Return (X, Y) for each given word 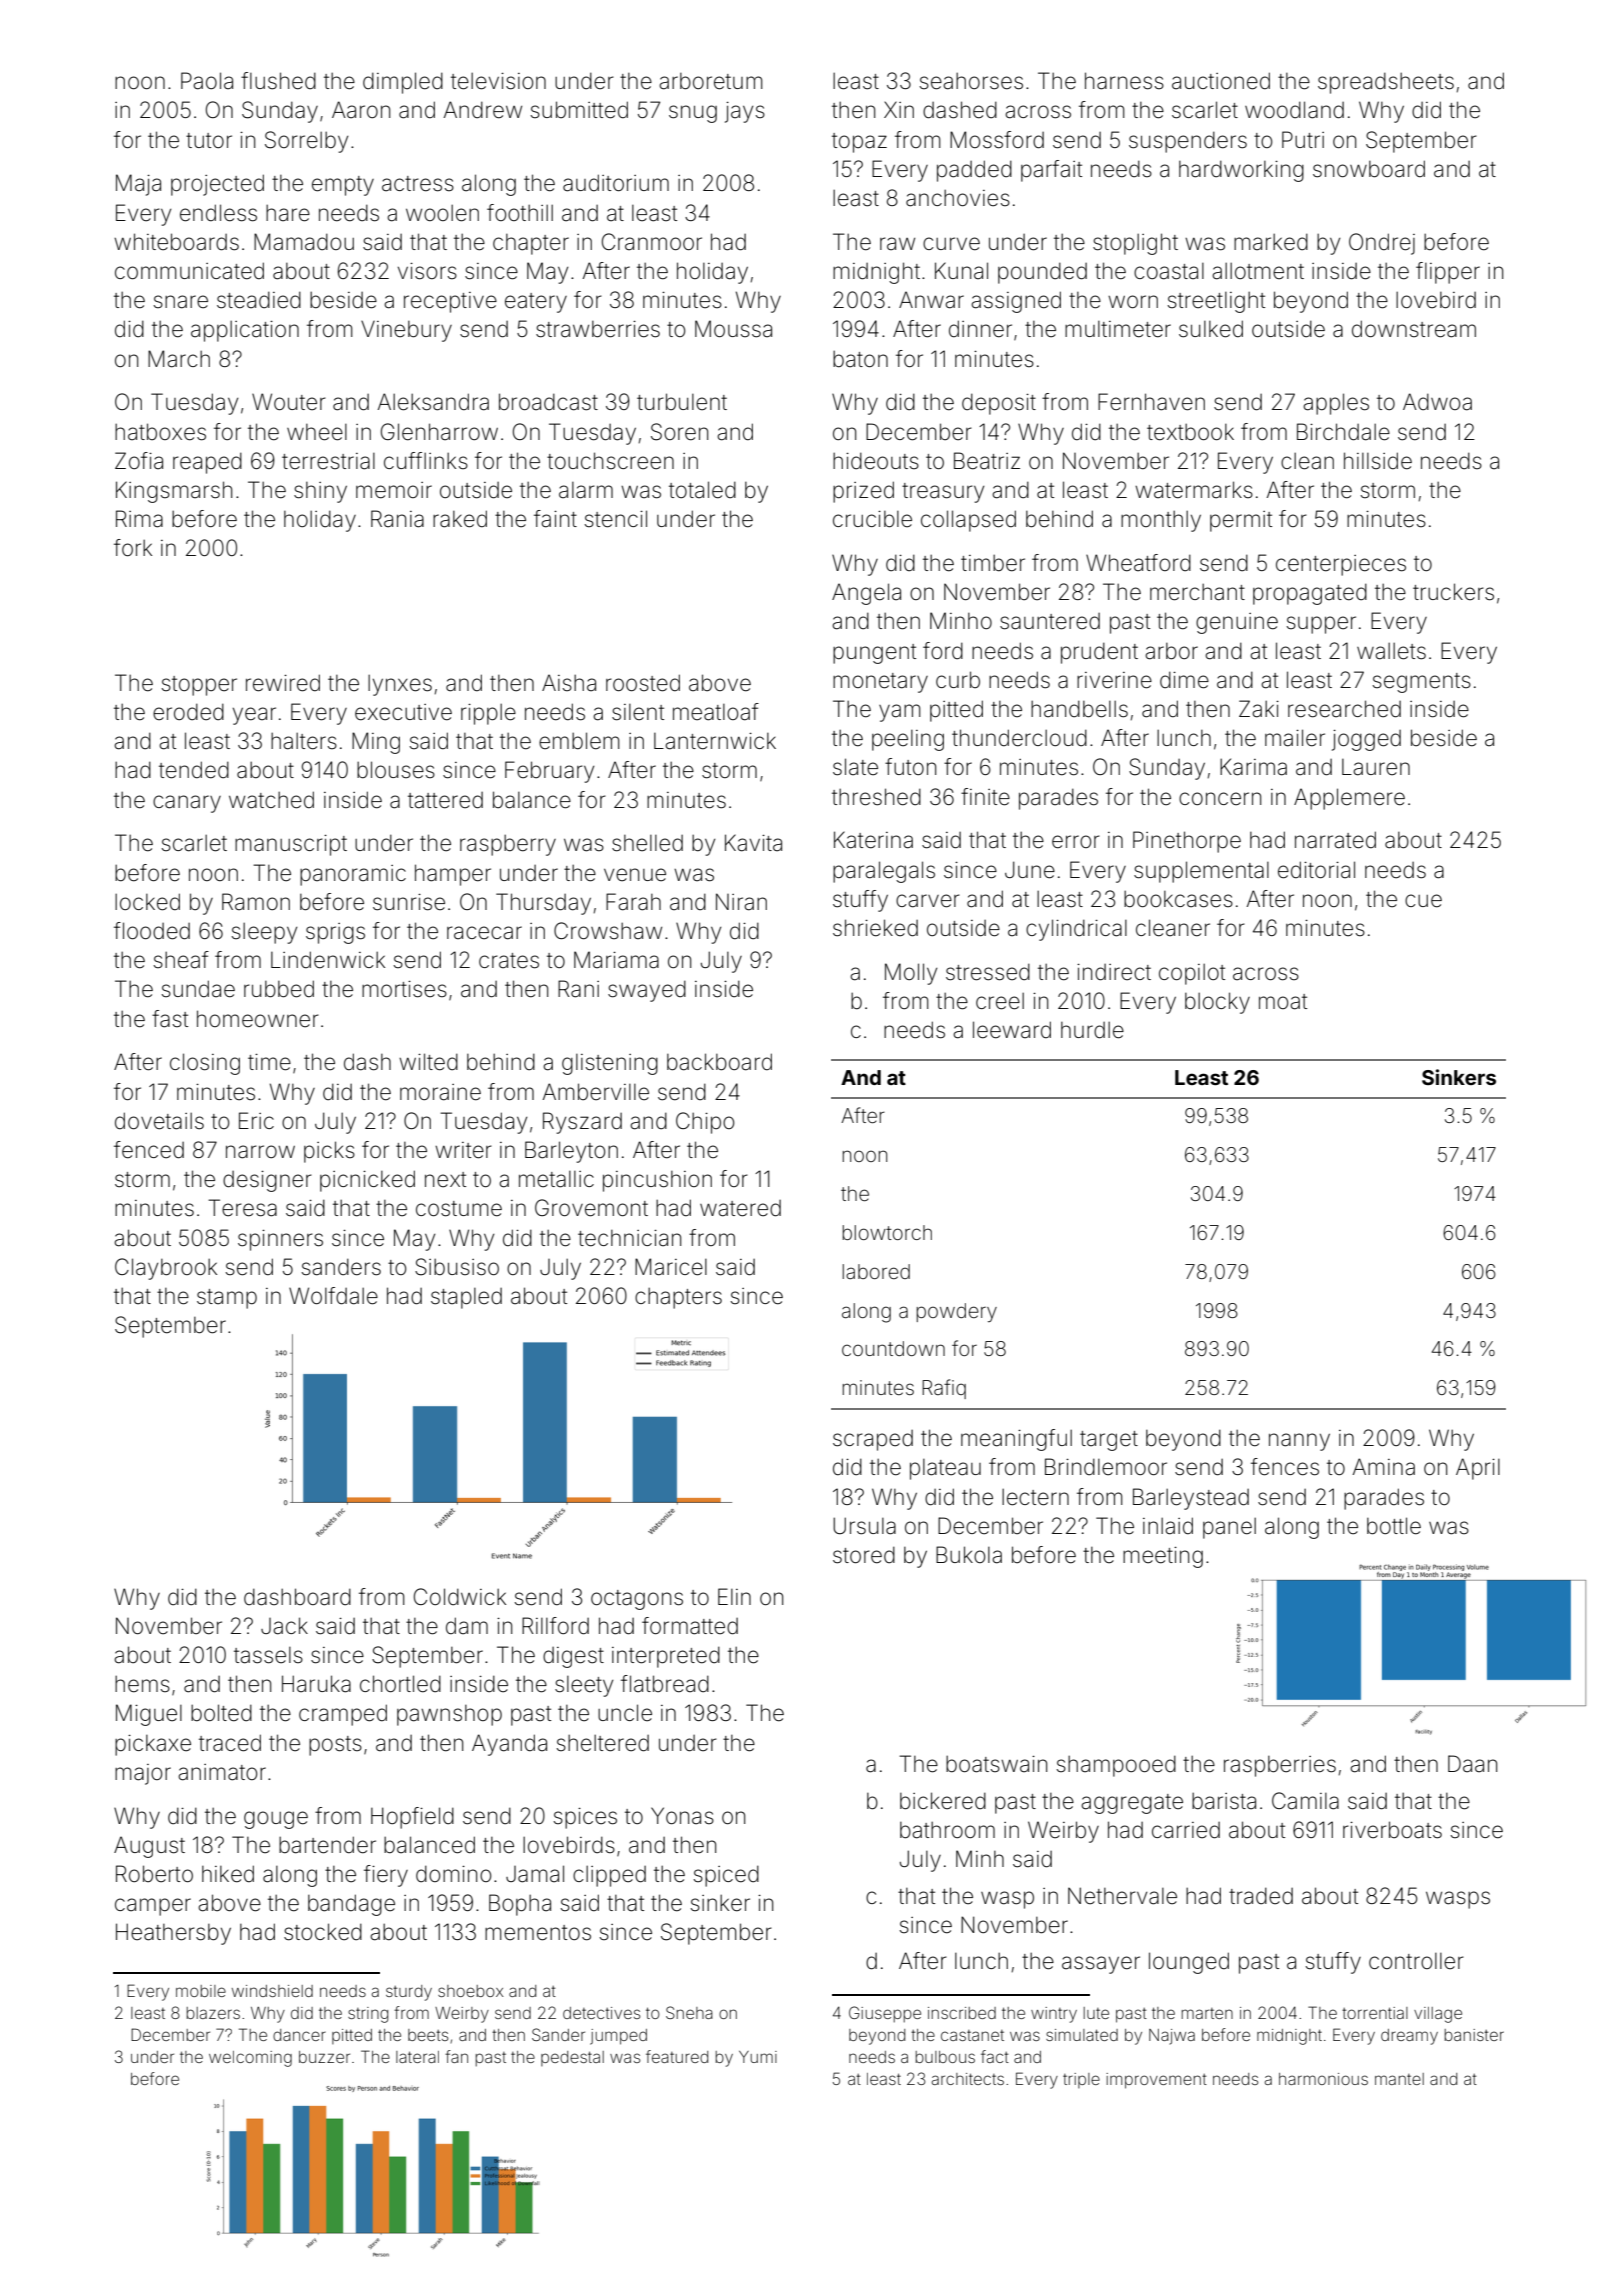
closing (205, 1064)
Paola (207, 81)
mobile (201, 1991)
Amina (1384, 1467)
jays (745, 112)
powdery (956, 1312)
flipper (1448, 273)
